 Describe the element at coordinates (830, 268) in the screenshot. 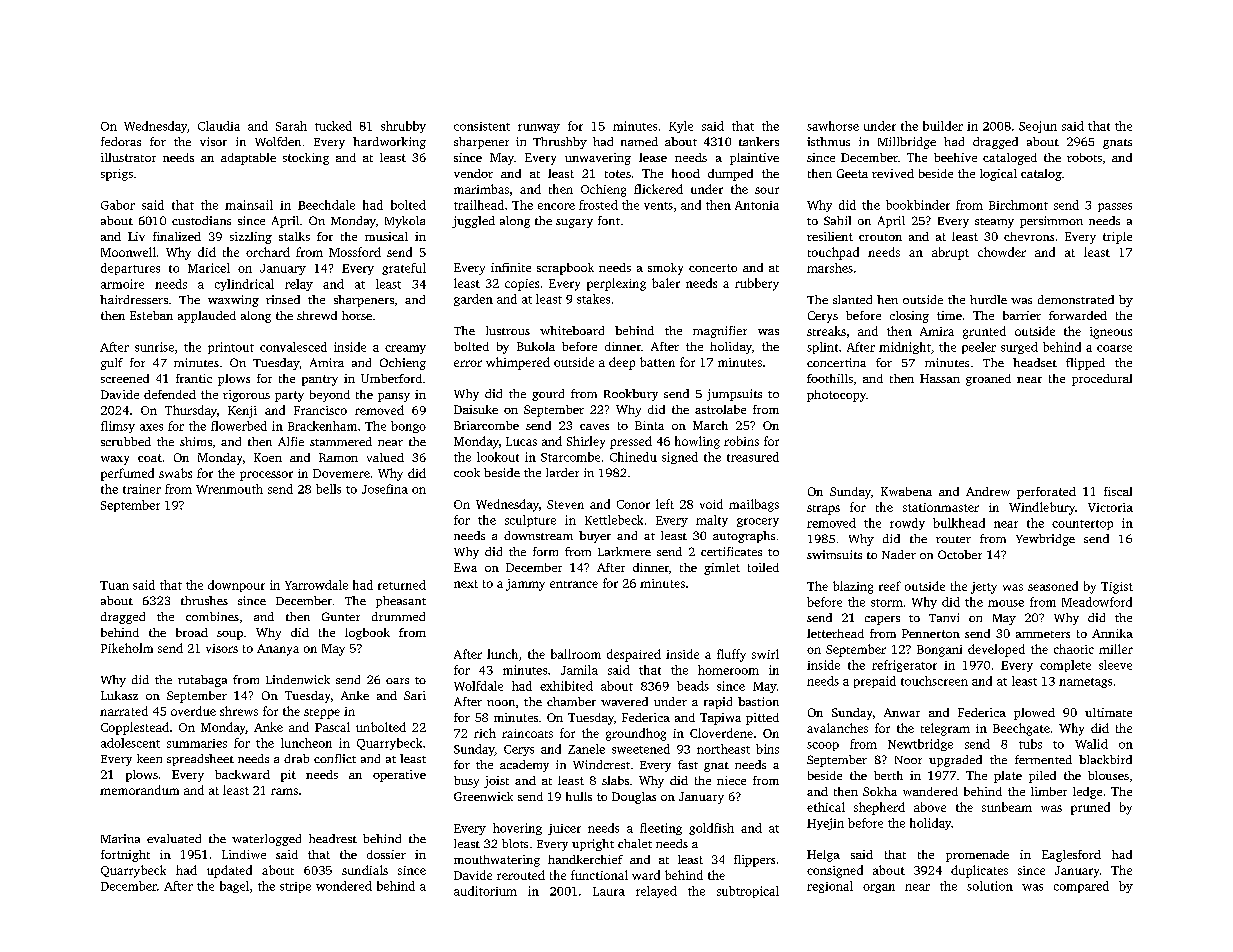

I see `marshes` at that location.
